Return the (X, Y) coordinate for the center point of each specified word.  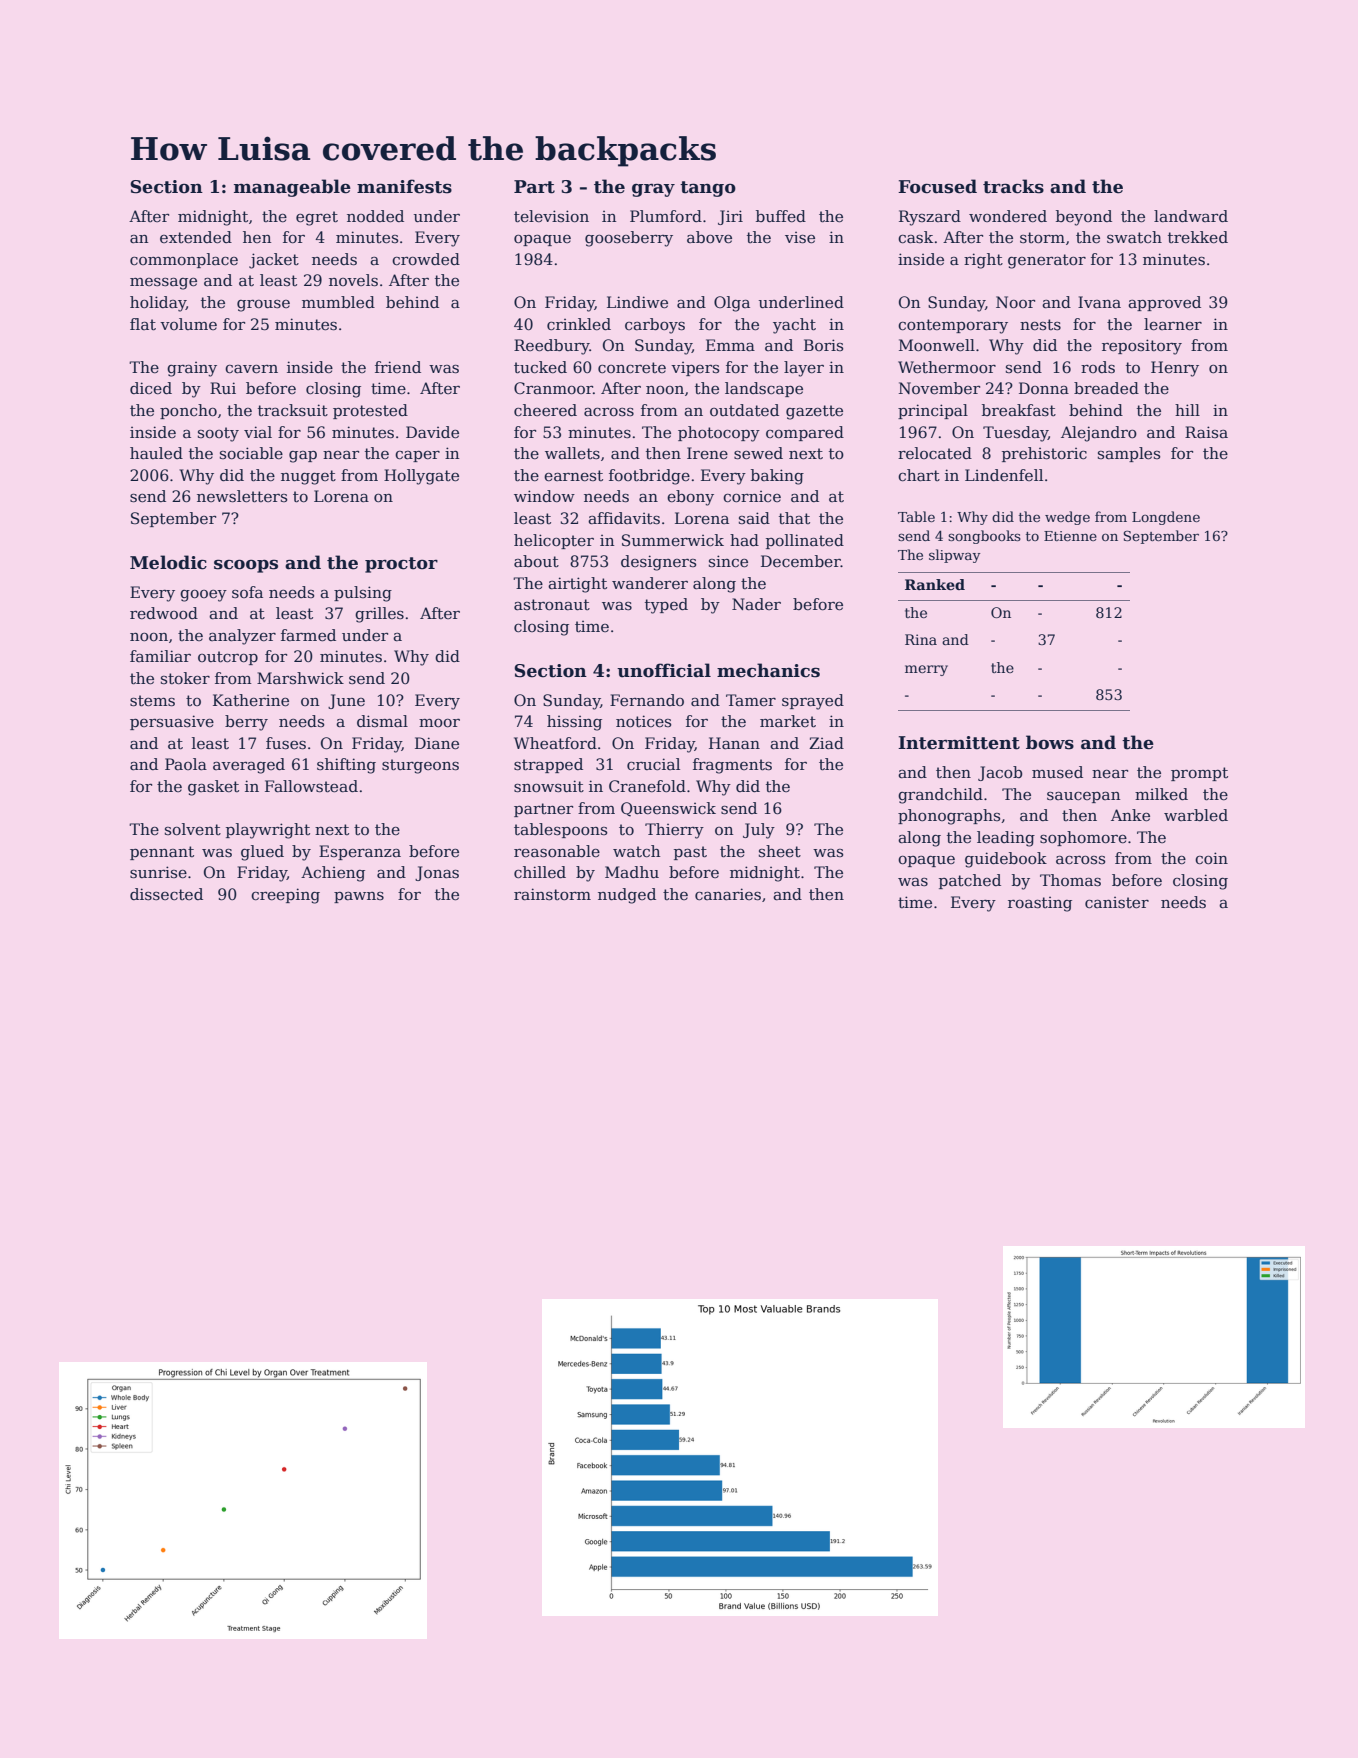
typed (666, 606)
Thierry (674, 831)
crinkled (579, 324)
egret (317, 218)
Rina (921, 639)
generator (1047, 261)
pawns (359, 897)
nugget (308, 477)
